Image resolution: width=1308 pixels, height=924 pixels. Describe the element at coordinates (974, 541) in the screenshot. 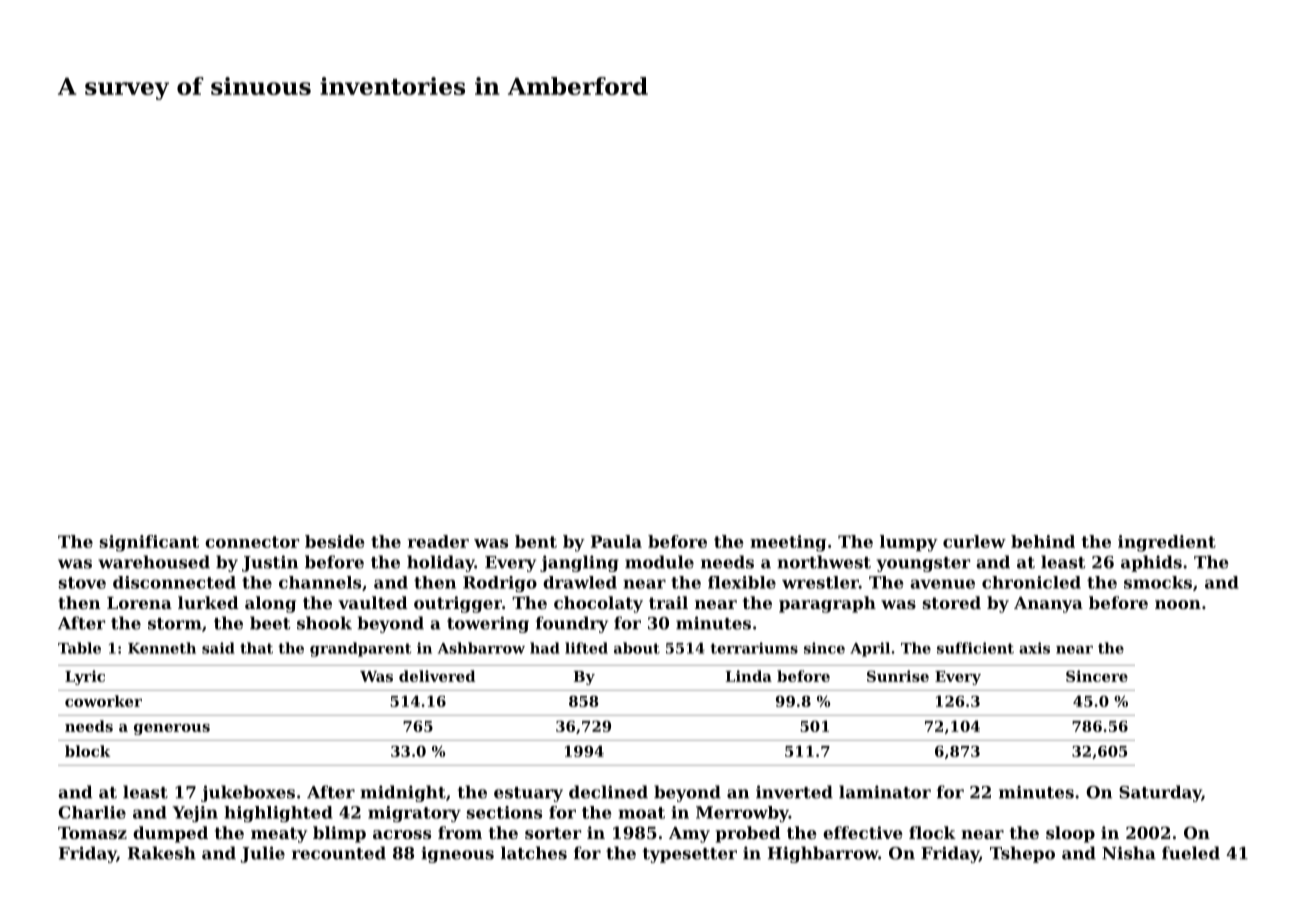

I see `curlew` at that location.
